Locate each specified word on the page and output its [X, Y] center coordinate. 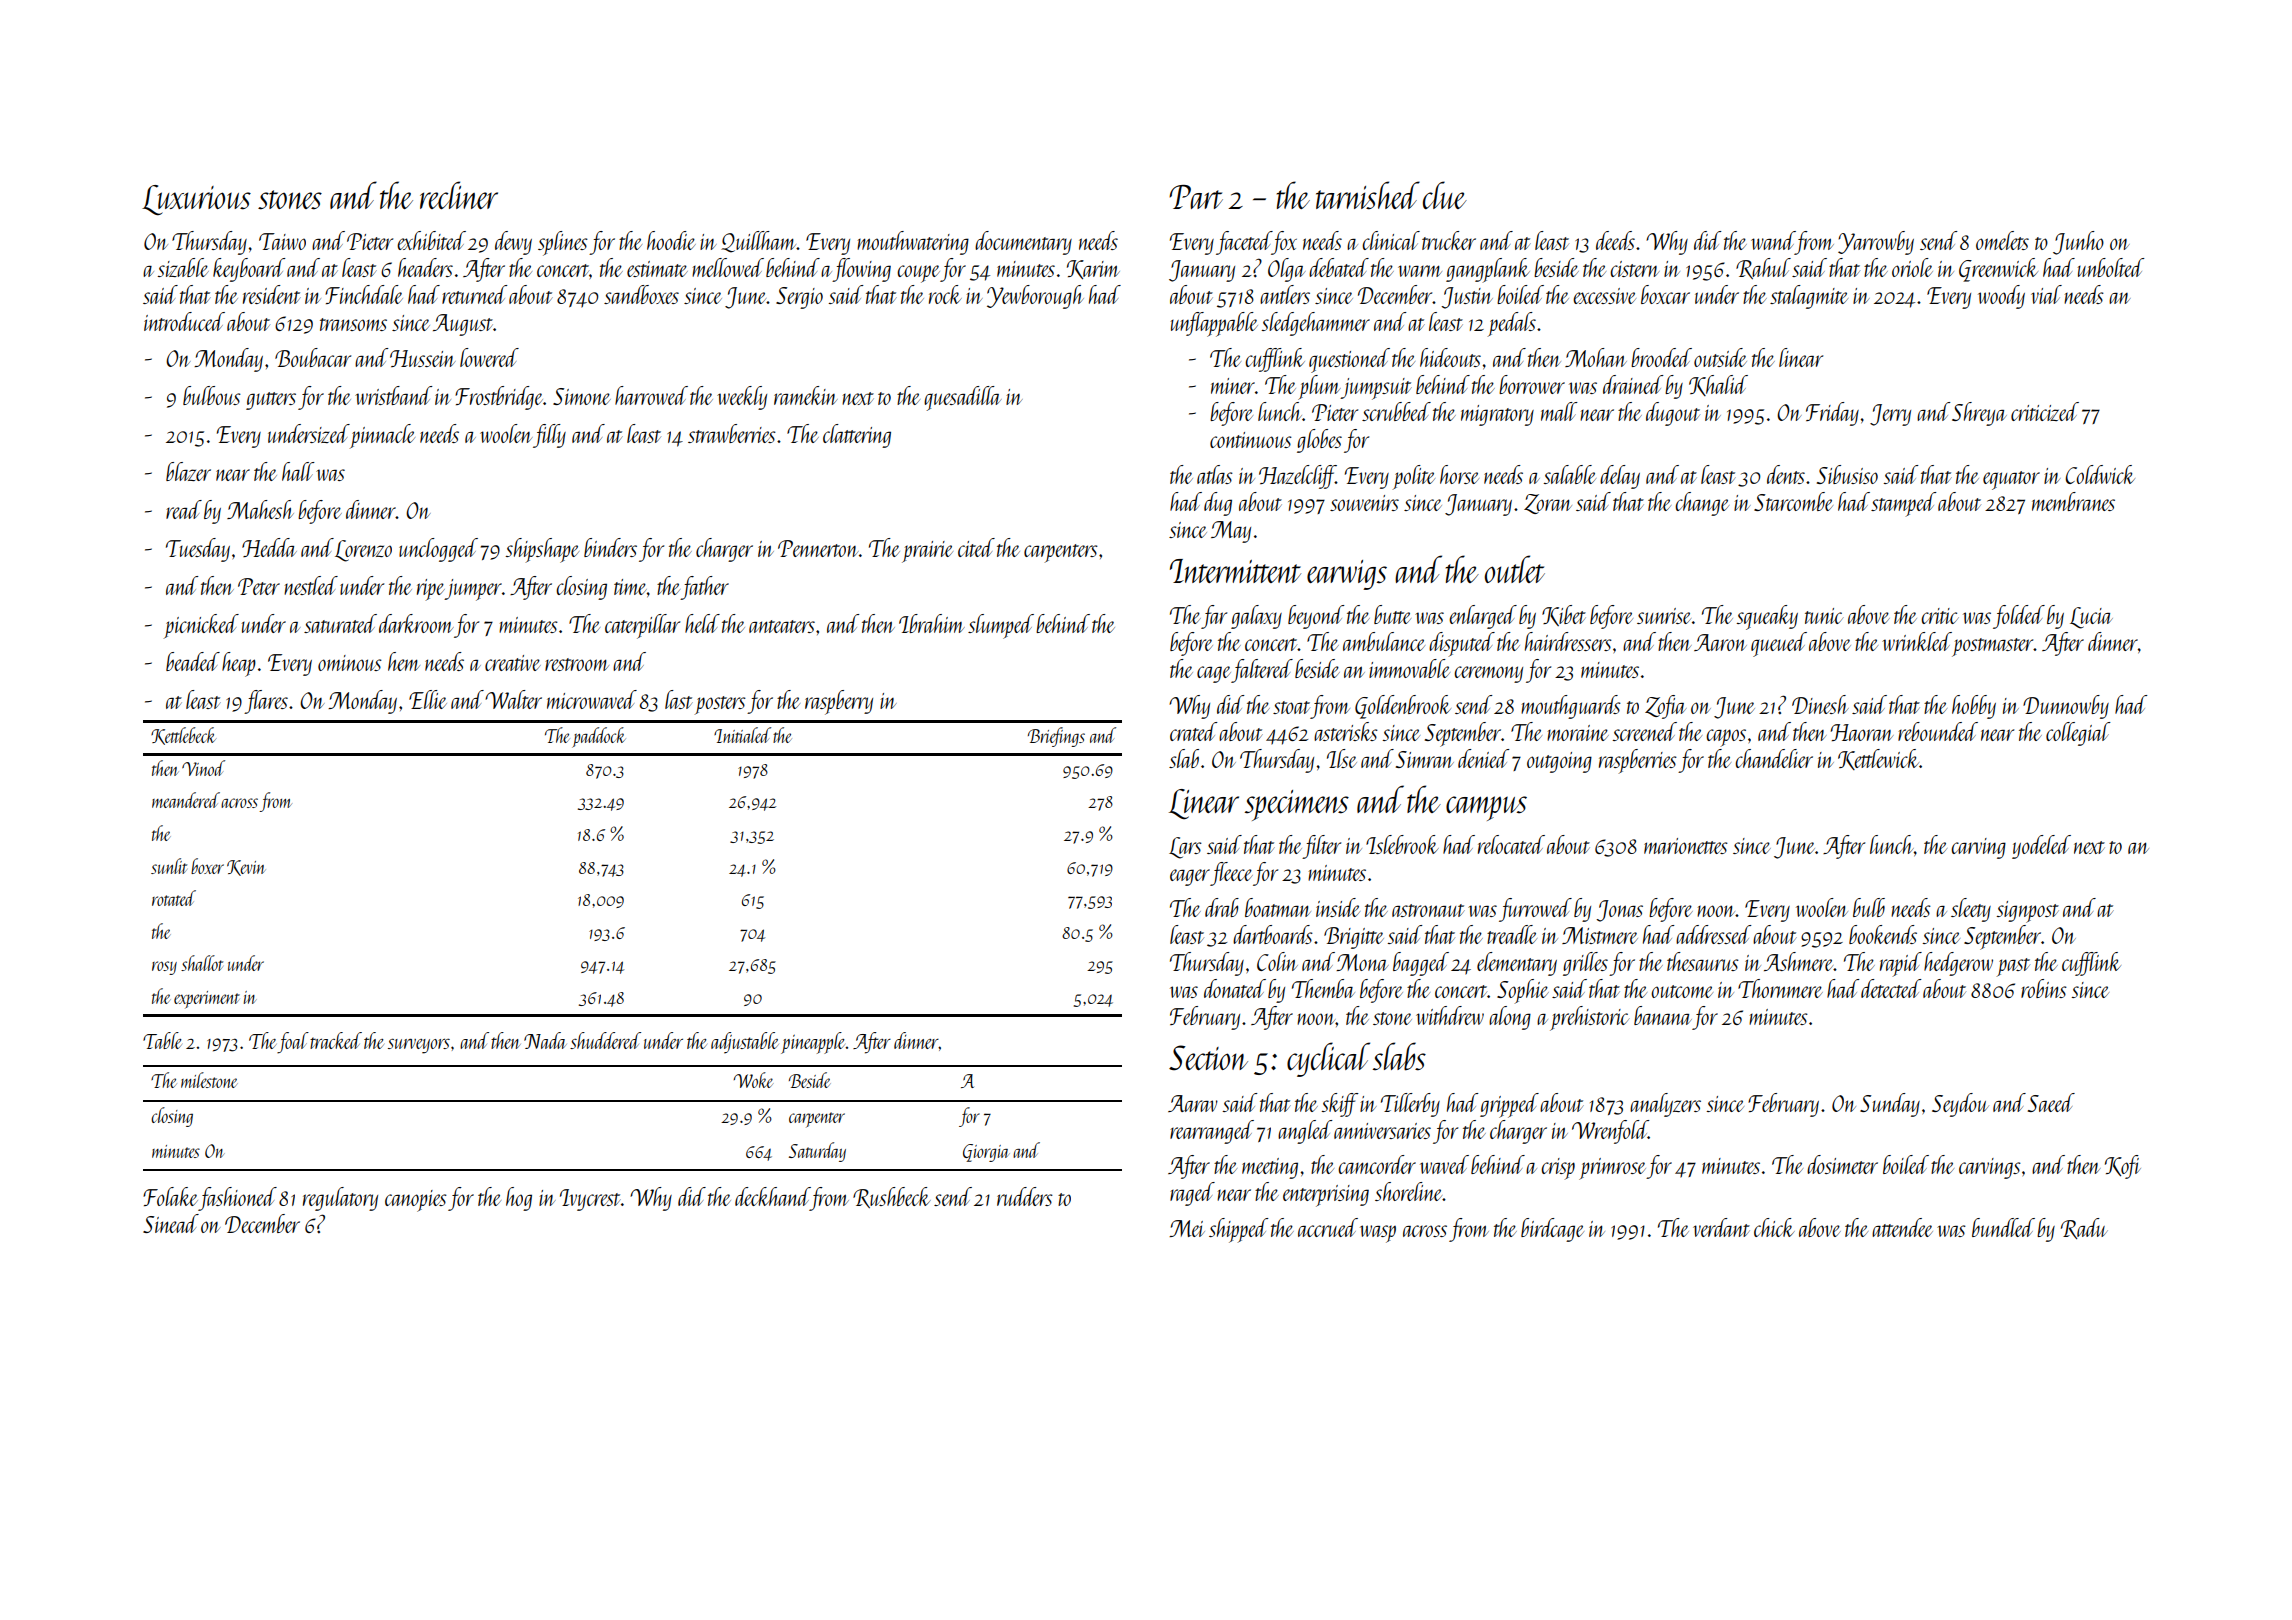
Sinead [171, 1223]
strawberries [732, 433]
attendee [1902, 1227]
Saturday [817, 1152]
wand [1773, 240]
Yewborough [1035, 297]
